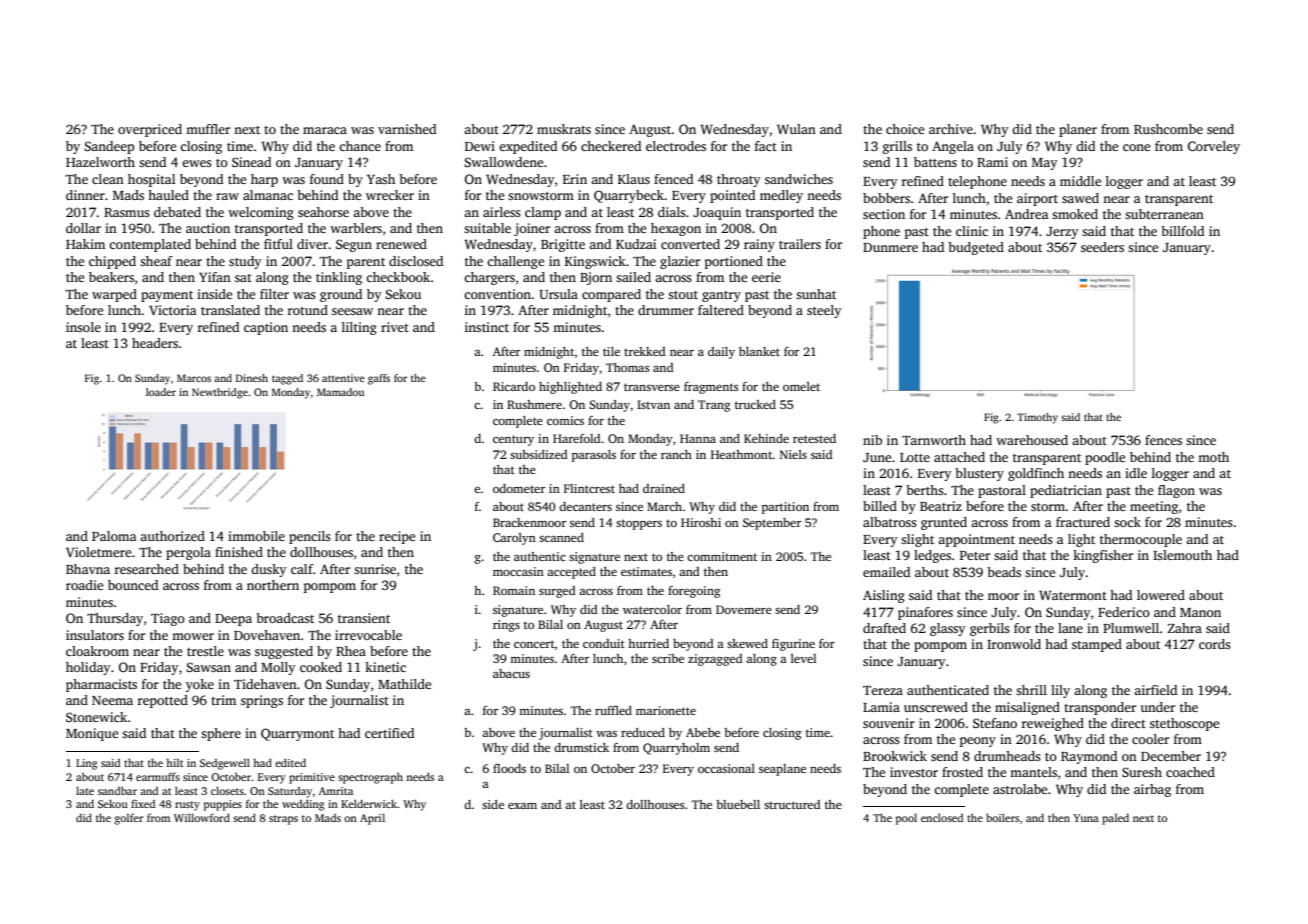  I want to click on Paloma, so click(114, 536).
